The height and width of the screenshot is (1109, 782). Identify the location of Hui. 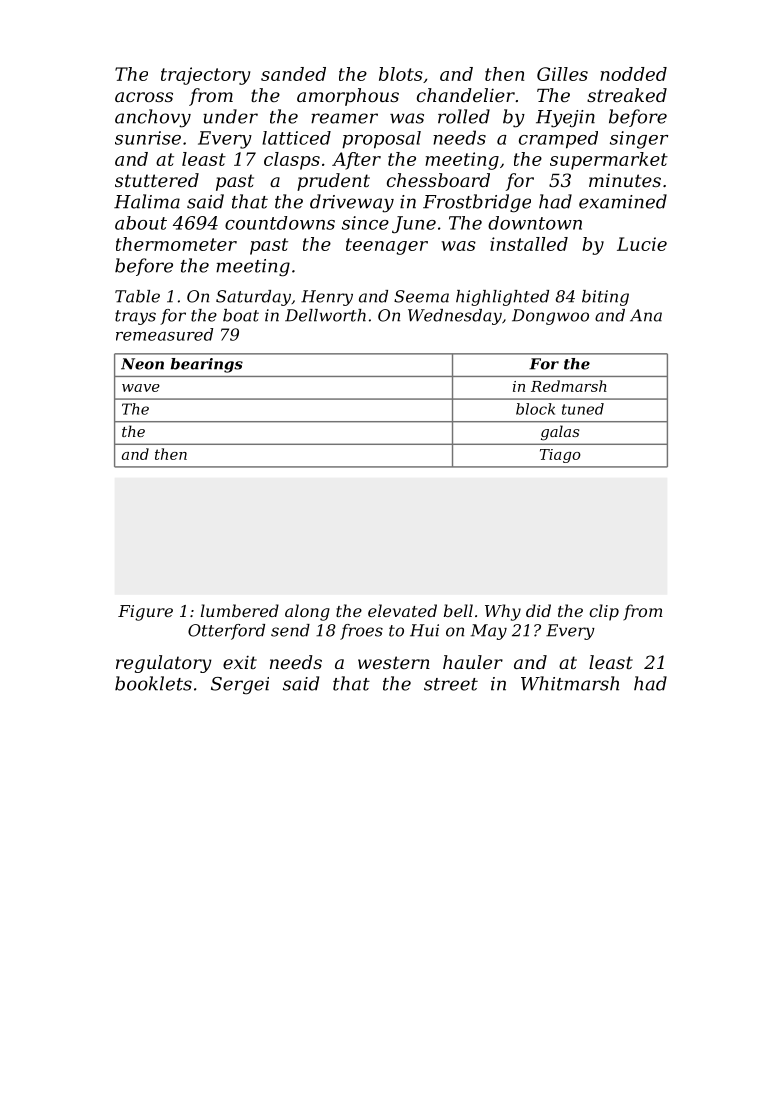
(424, 630).
